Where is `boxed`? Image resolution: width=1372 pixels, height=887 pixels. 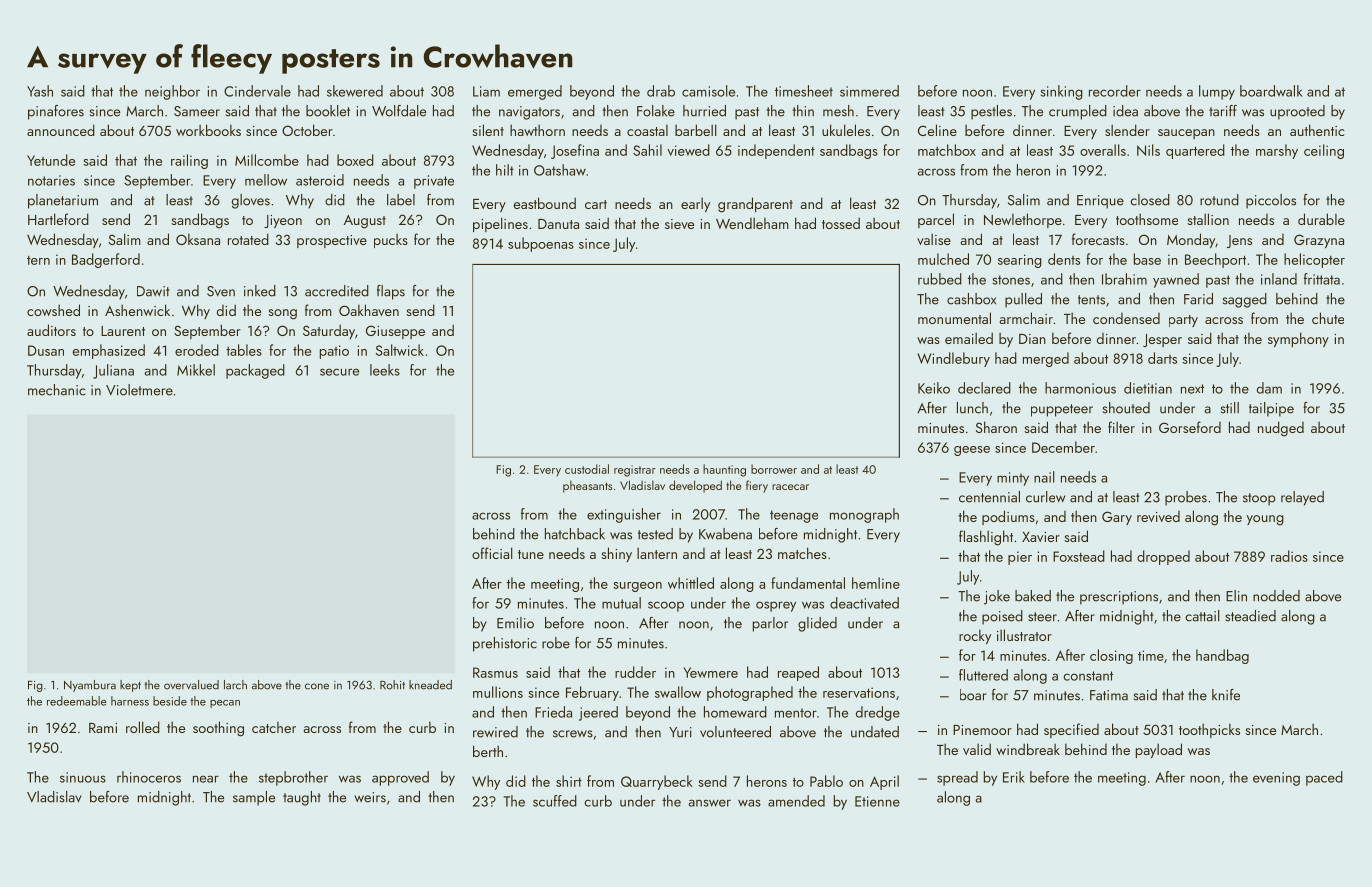
boxed is located at coordinates (355, 160).
